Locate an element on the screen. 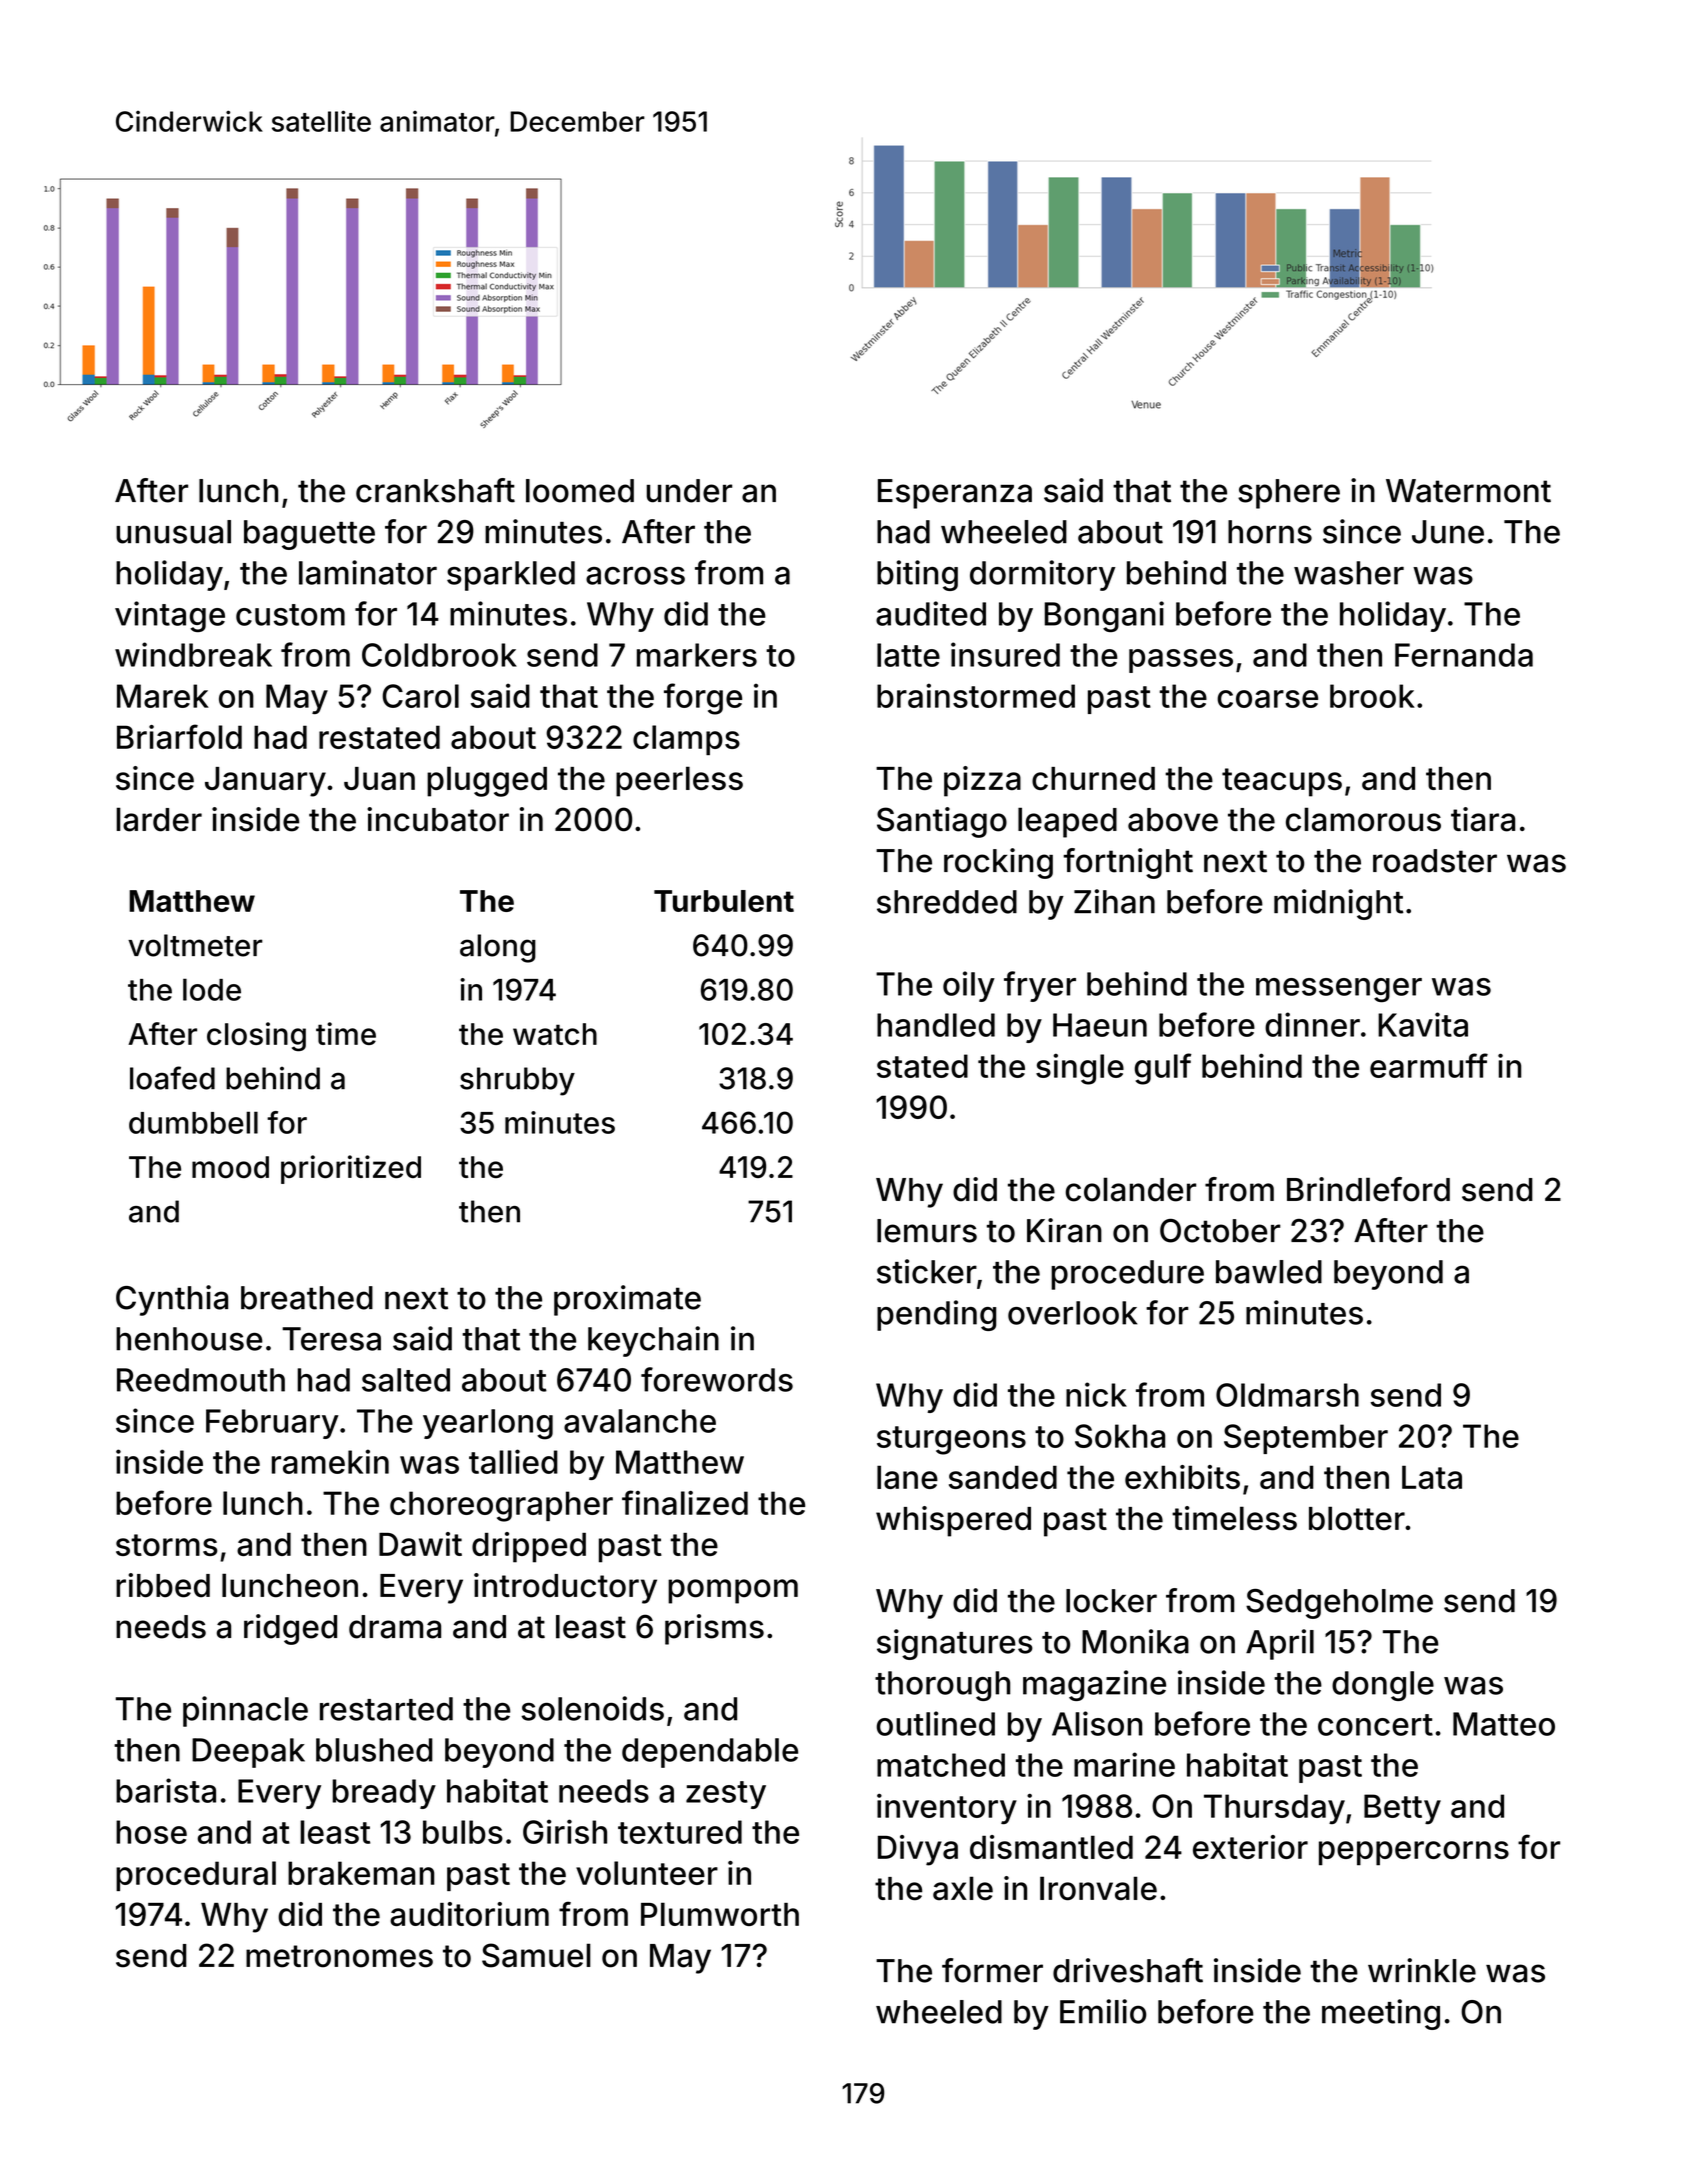  former is located at coordinates (992, 1970).
